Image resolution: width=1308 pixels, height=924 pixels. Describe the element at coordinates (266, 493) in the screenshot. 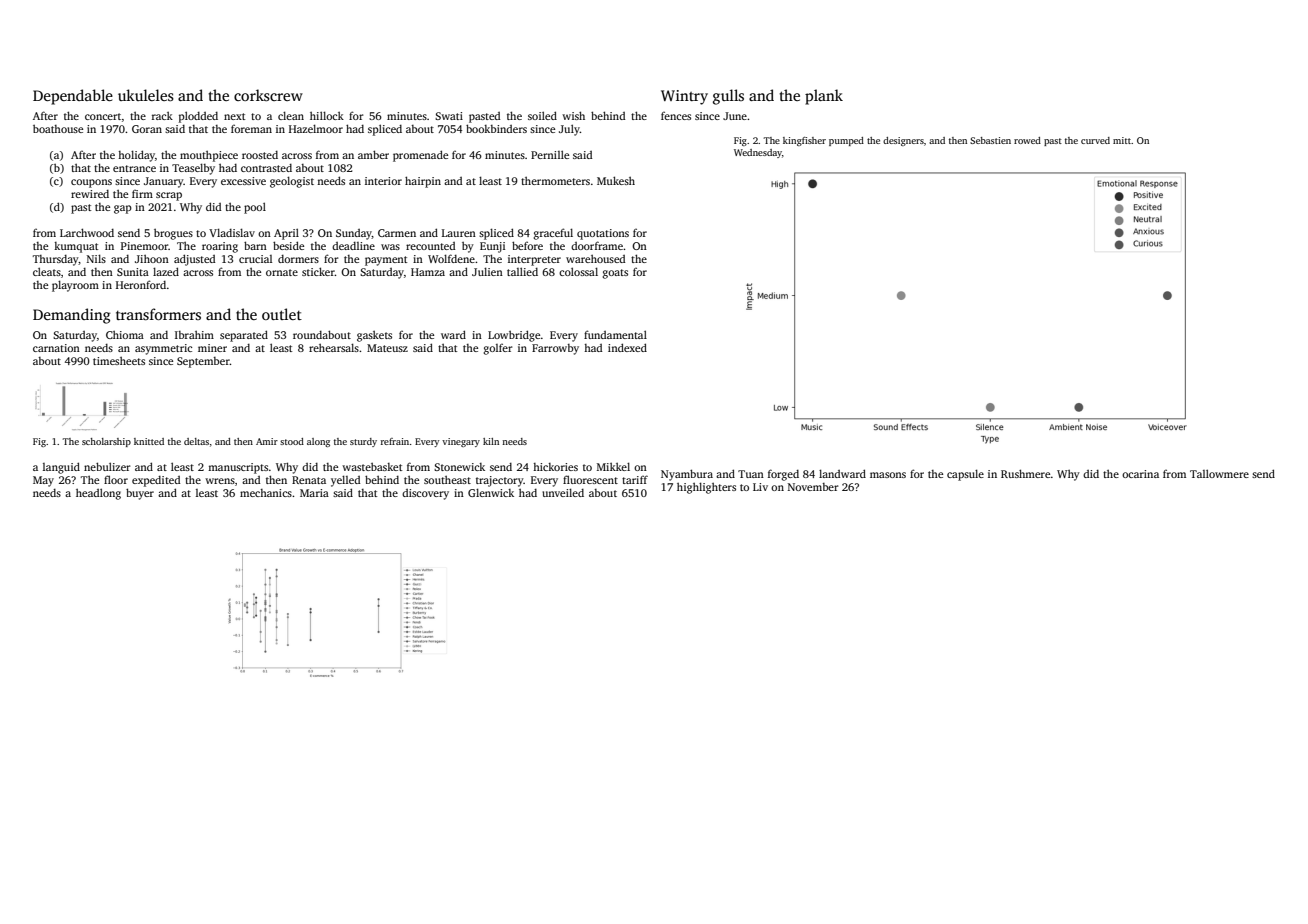

I see `mechanics` at that location.
